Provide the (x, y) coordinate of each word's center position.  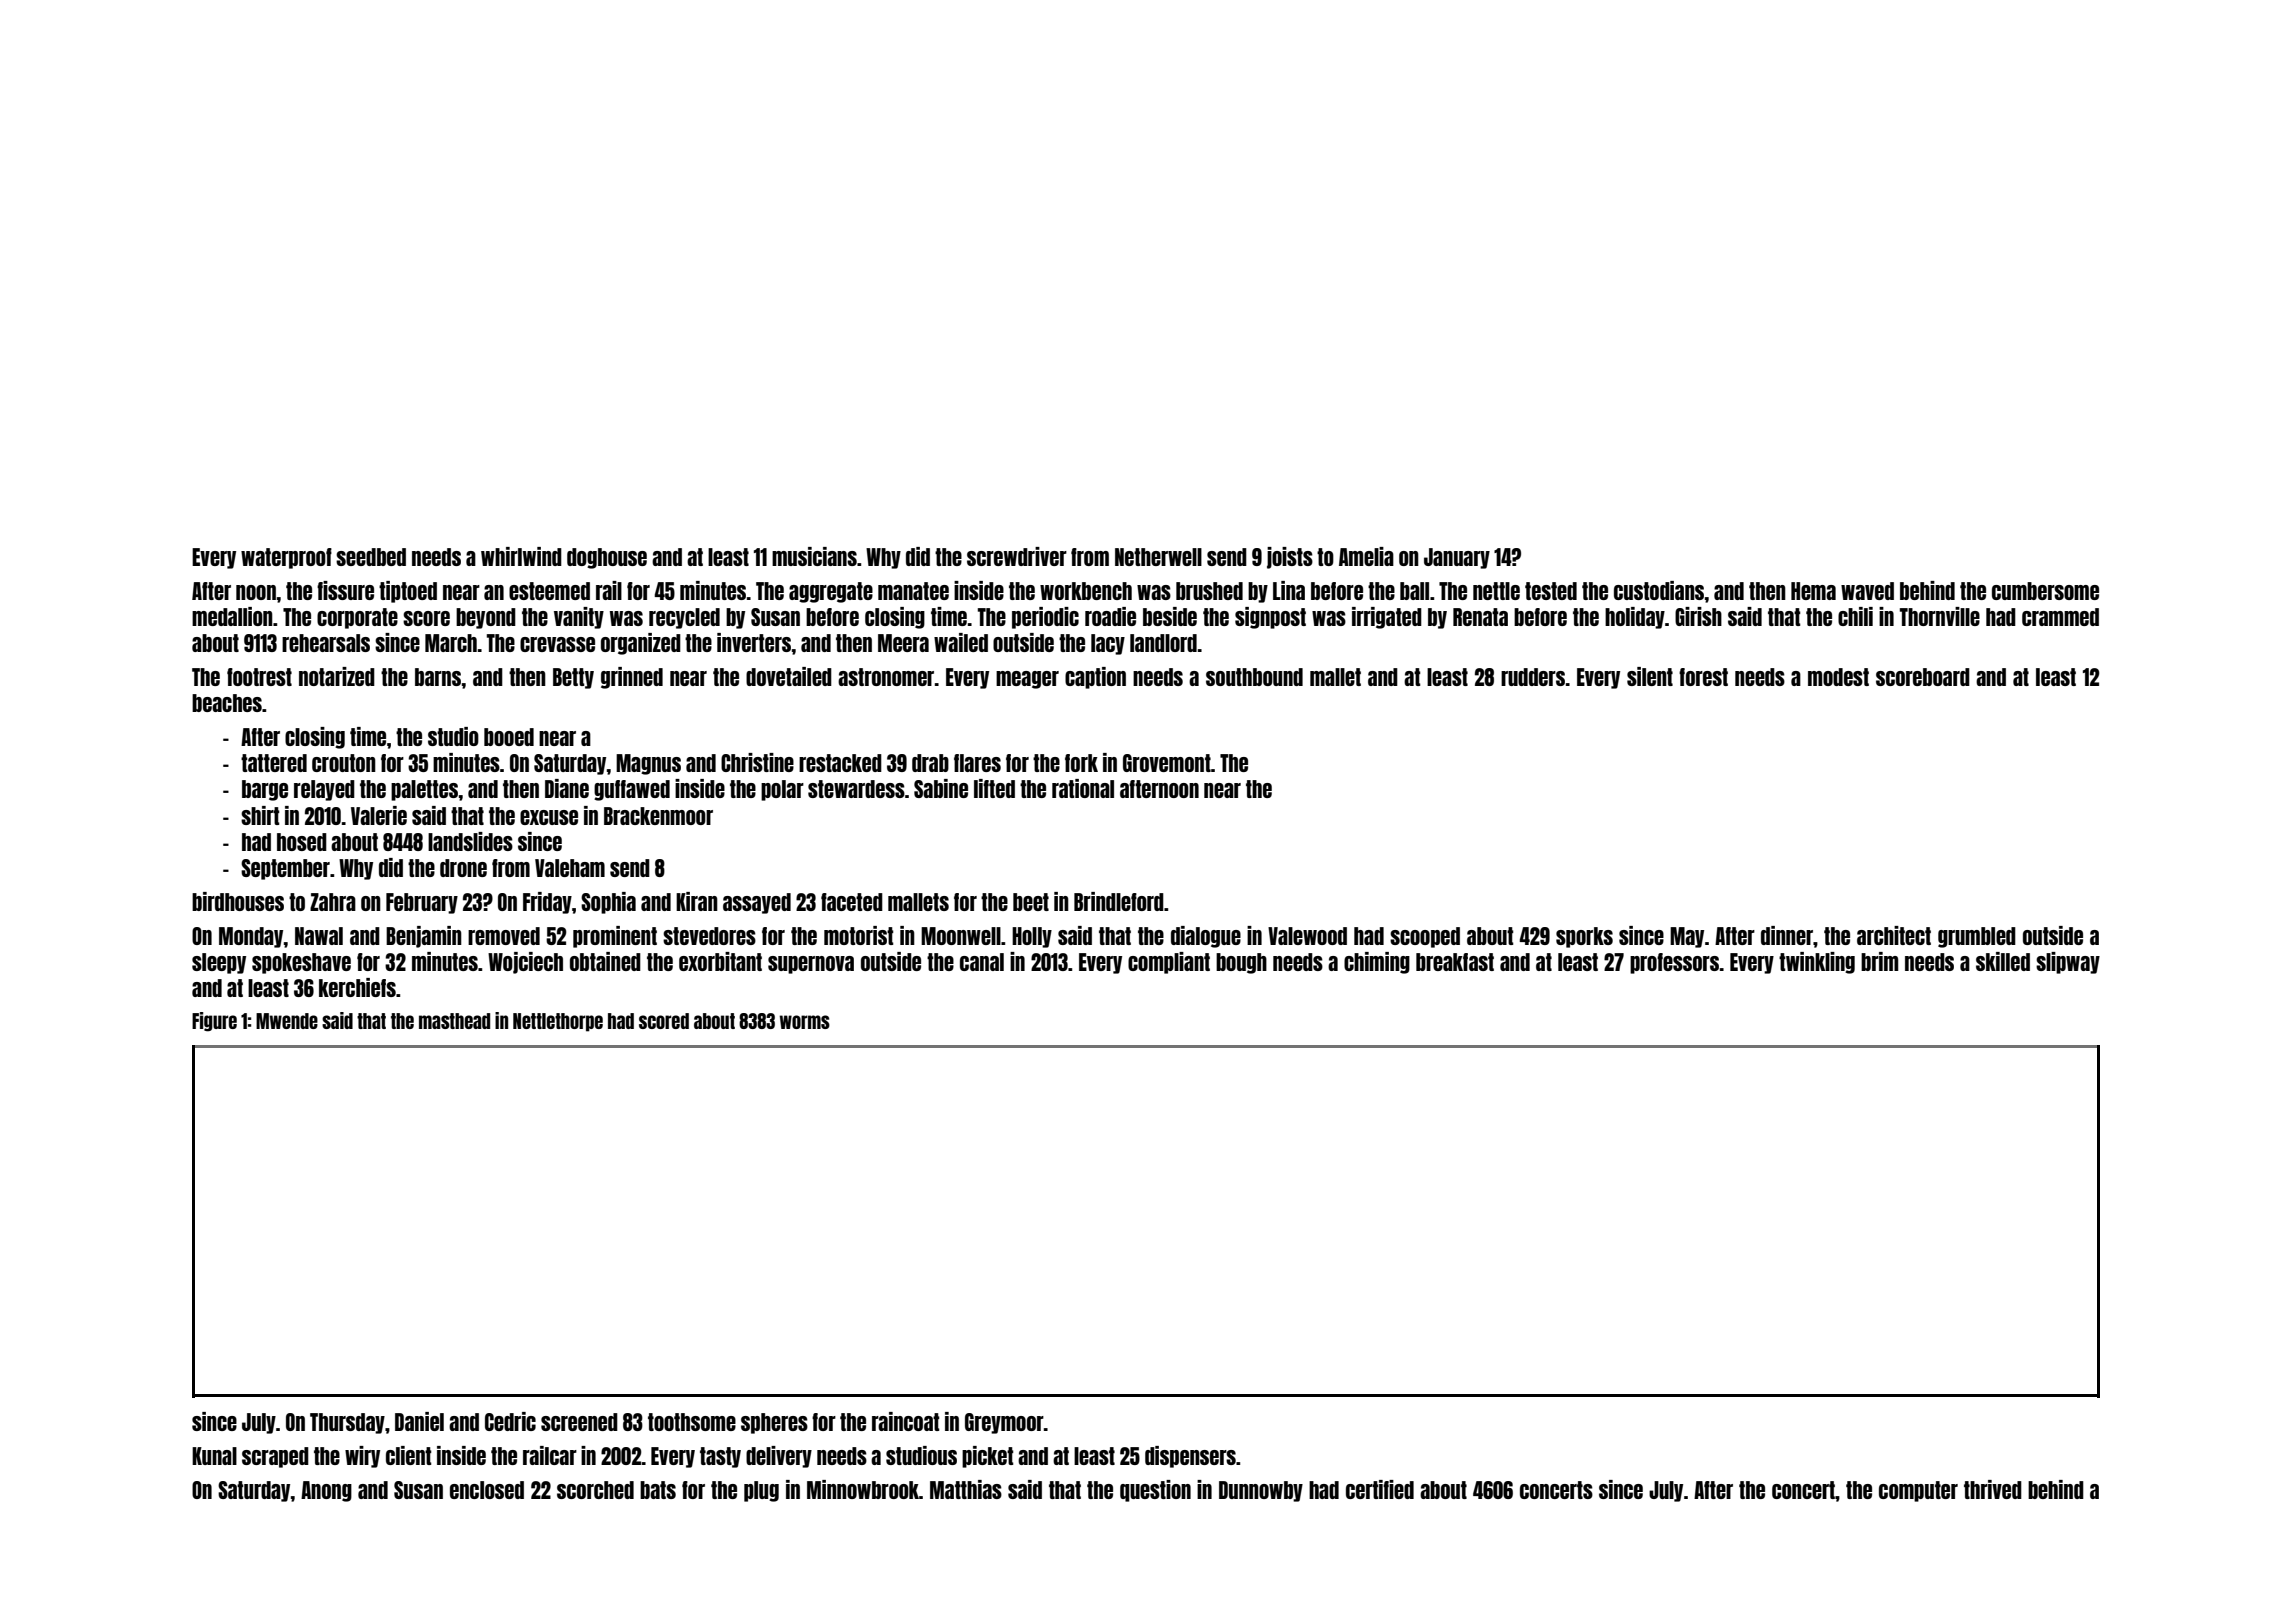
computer (1918, 1491)
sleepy (219, 963)
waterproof (286, 558)
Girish (1698, 616)
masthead (454, 1021)
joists (1290, 558)
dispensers (1190, 1457)
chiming (1377, 963)
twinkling (1817, 963)
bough (1241, 963)
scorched (595, 1490)
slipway (2068, 963)
